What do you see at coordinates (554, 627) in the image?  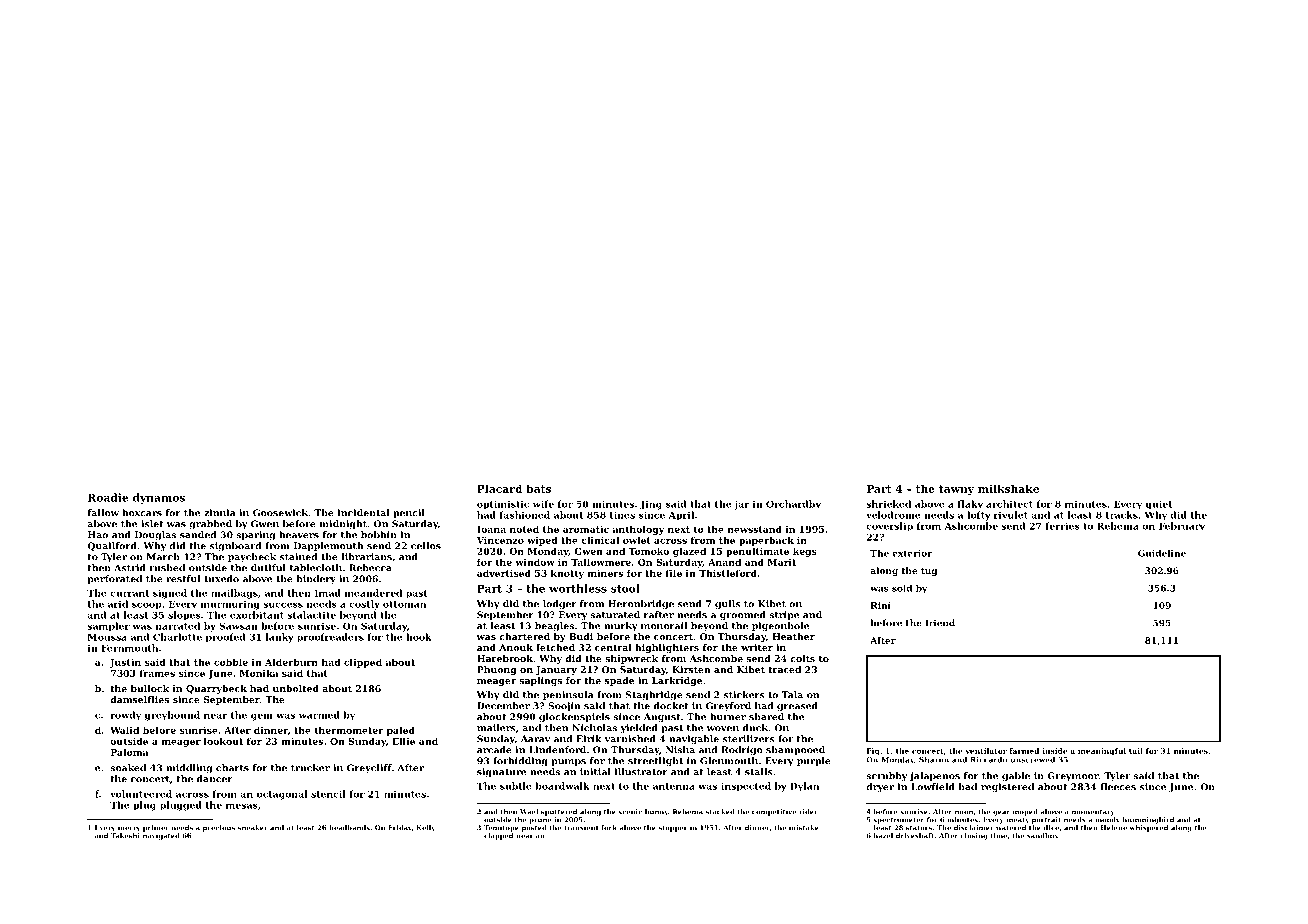 I see `beagles` at bounding box center [554, 627].
